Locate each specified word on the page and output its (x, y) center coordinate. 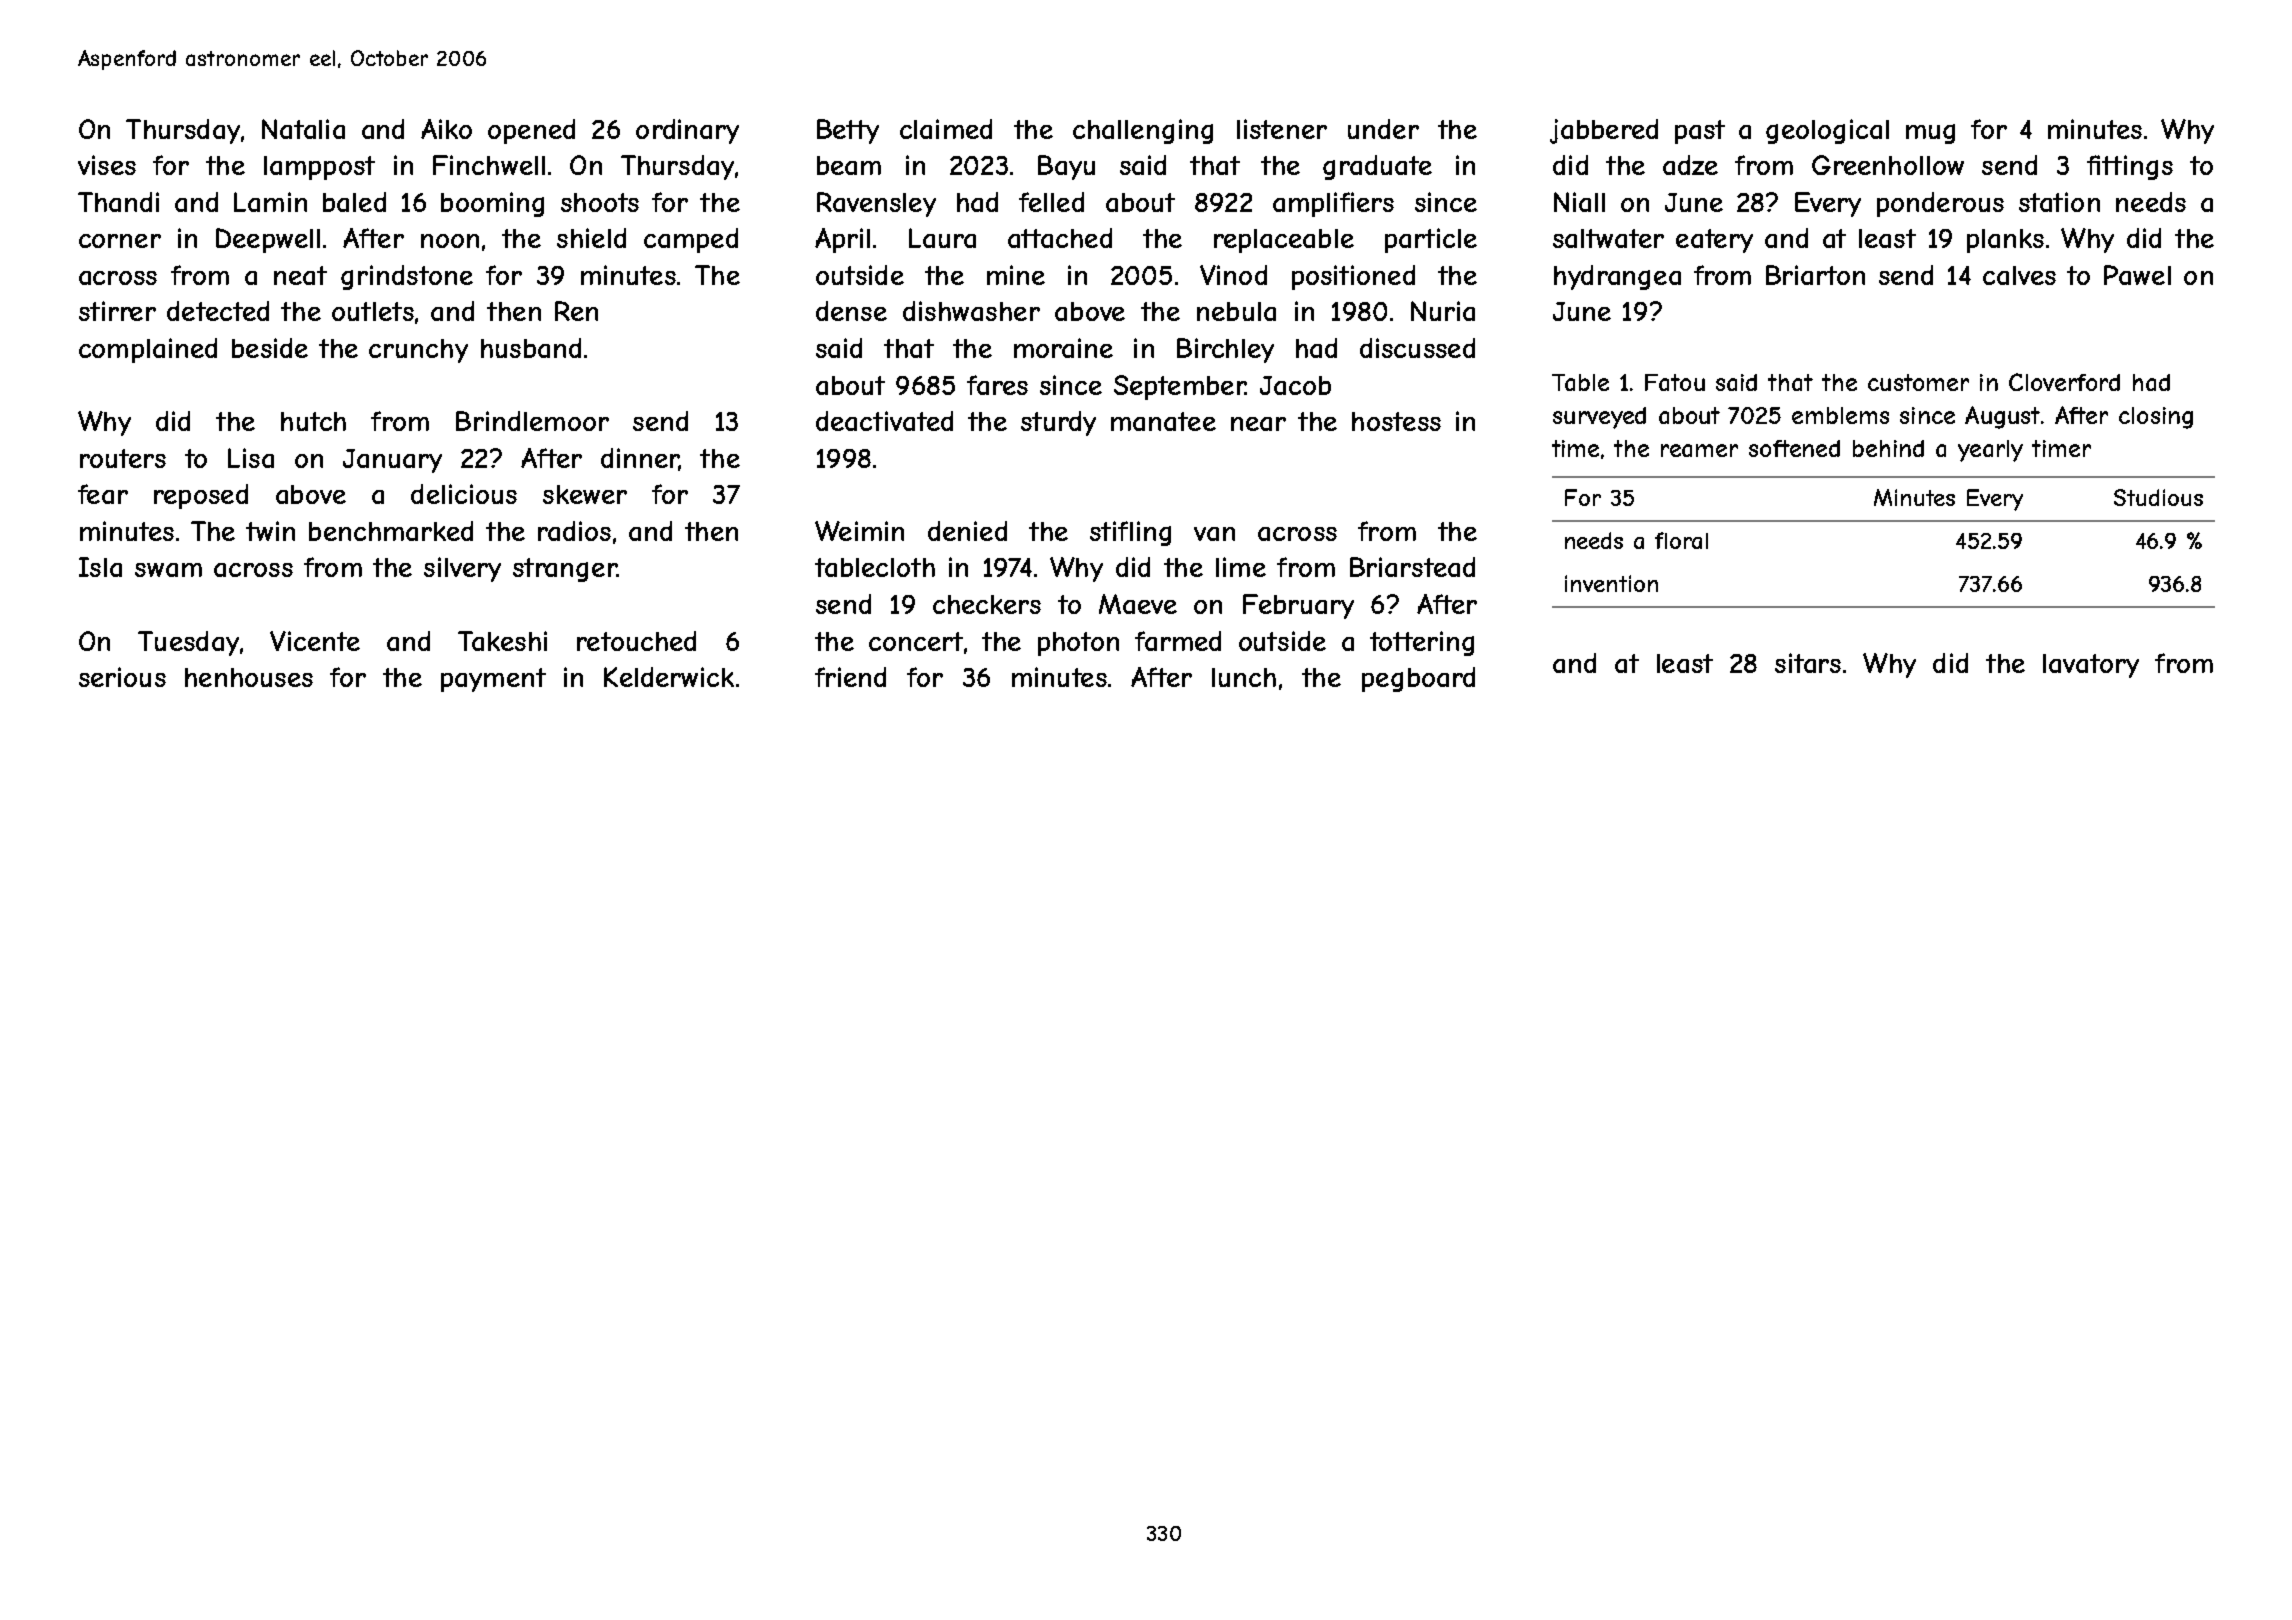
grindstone (407, 277)
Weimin (859, 531)
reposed (201, 496)
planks (2005, 241)
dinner (640, 459)
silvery (462, 569)
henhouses (249, 677)
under (1383, 129)
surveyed (1599, 418)
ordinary (687, 131)
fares (997, 385)
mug (1930, 134)
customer (1918, 382)
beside (270, 348)
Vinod (1233, 275)
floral (1681, 540)
